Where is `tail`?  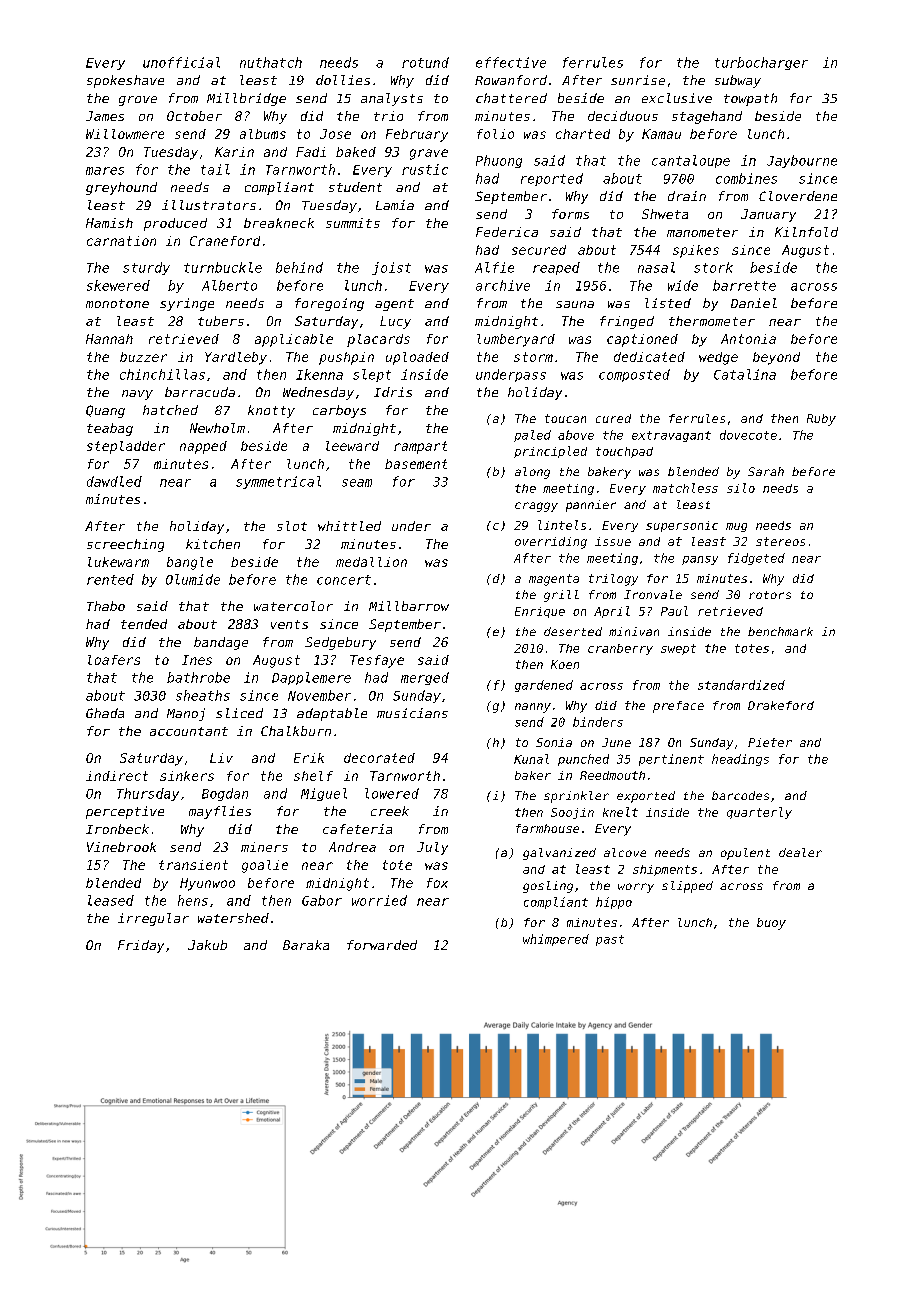 tail is located at coordinates (215, 169).
